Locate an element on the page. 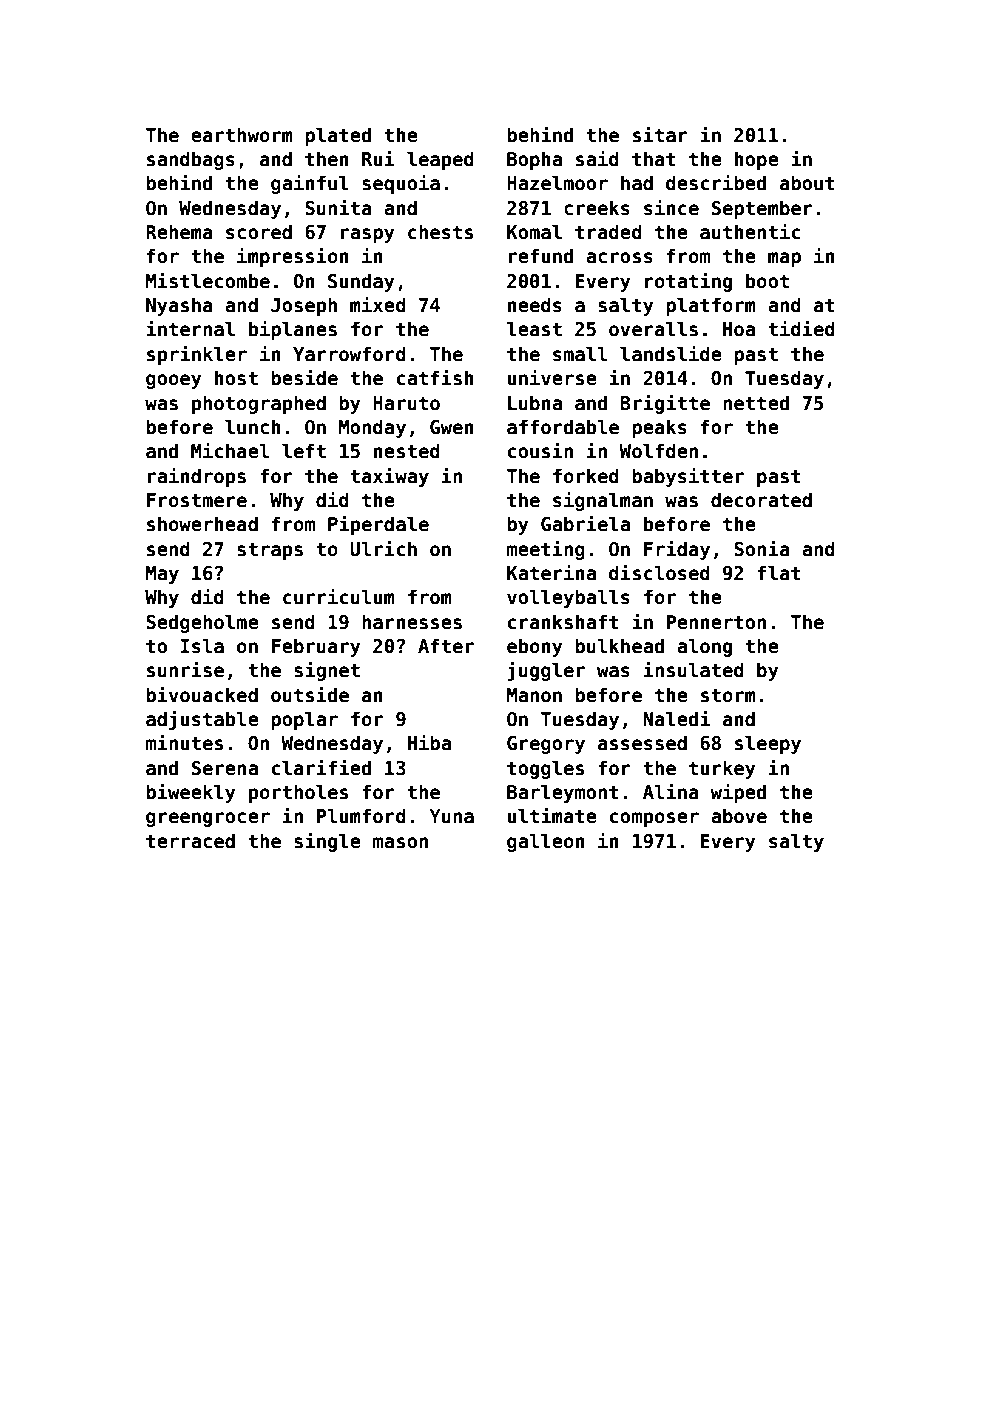 Image resolution: width=985 pixels, height=1427 pixels. May is located at coordinates (162, 575).
